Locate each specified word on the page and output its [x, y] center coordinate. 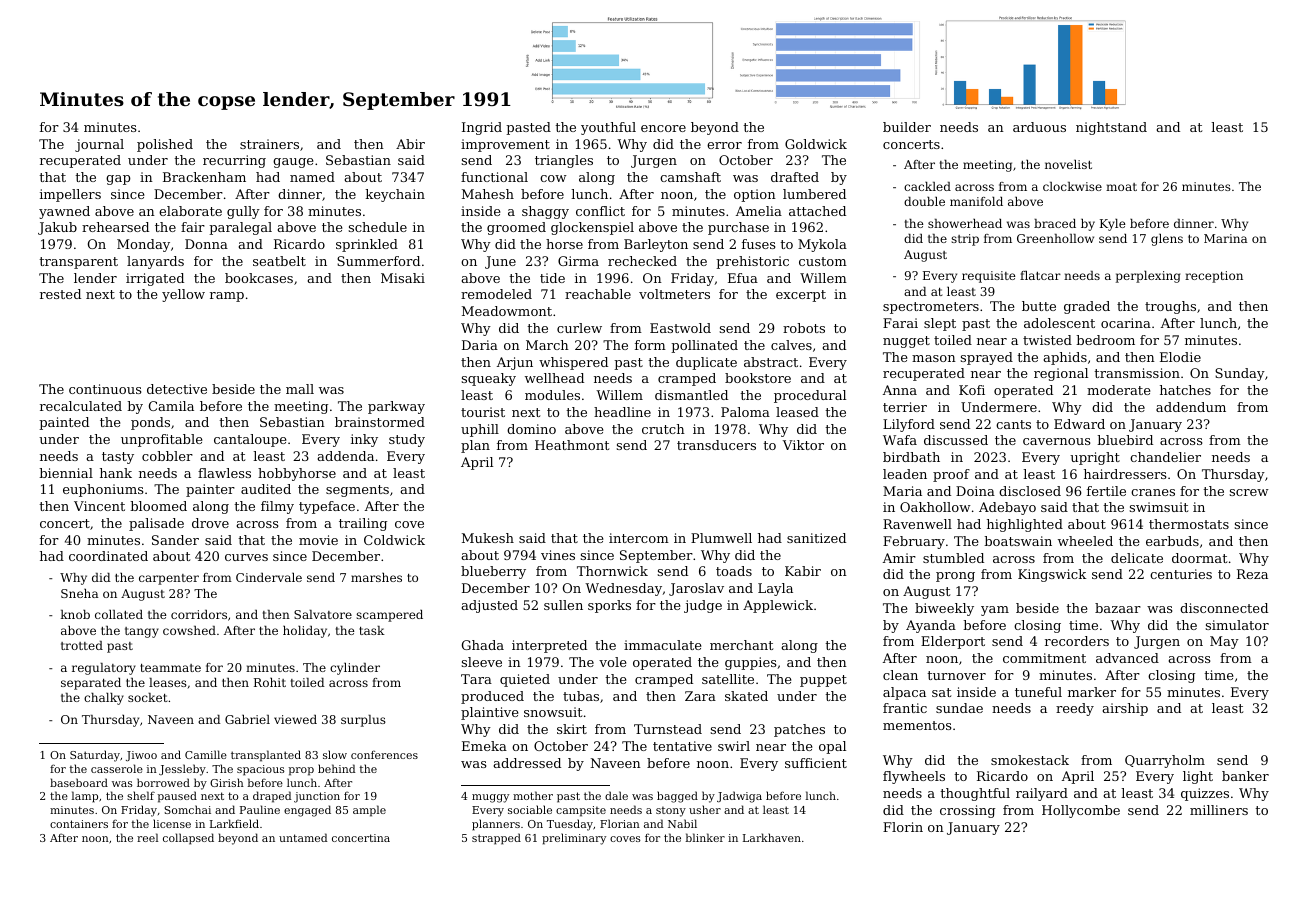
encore [663, 128]
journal [99, 145]
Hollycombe [1081, 811]
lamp [85, 797]
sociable [530, 809]
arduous [1039, 127]
